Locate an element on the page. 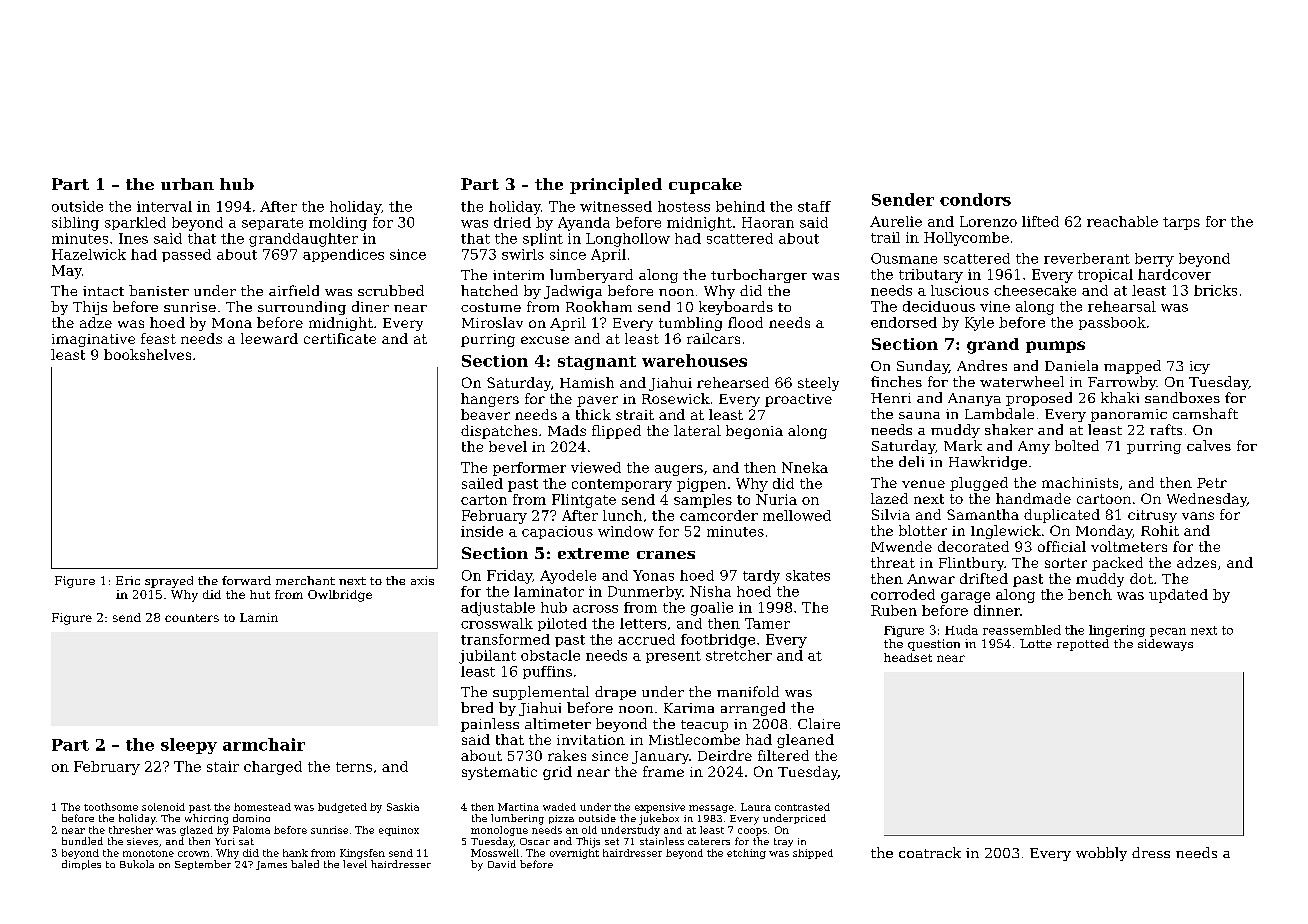 This image has height=924, width=1308. Yuri is located at coordinates (225, 841).
